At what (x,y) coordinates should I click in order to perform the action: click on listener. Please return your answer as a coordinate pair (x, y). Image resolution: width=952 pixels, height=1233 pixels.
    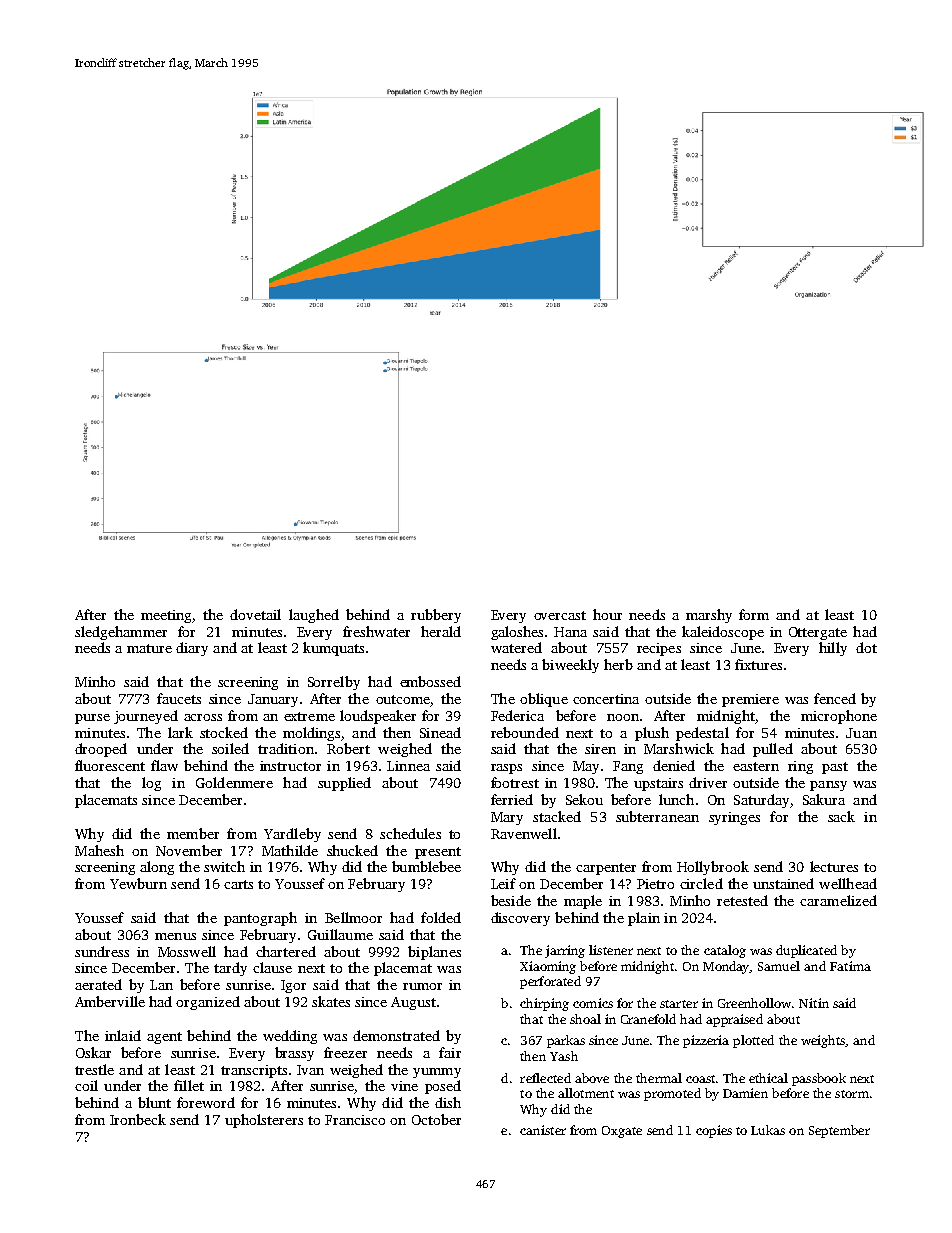
    Looking at the image, I should click on (611, 950).
